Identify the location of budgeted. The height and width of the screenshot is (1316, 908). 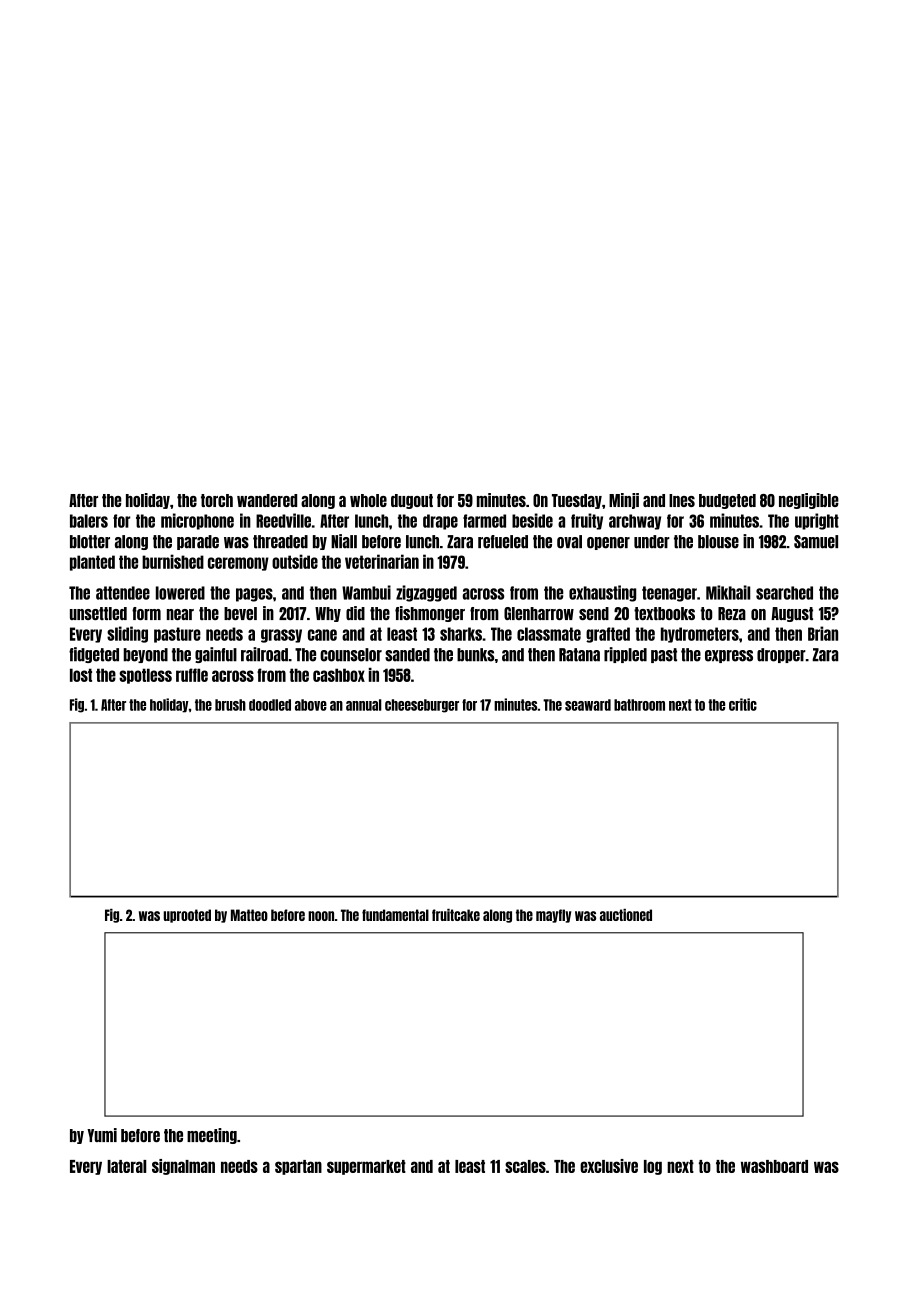
(727, 501).
